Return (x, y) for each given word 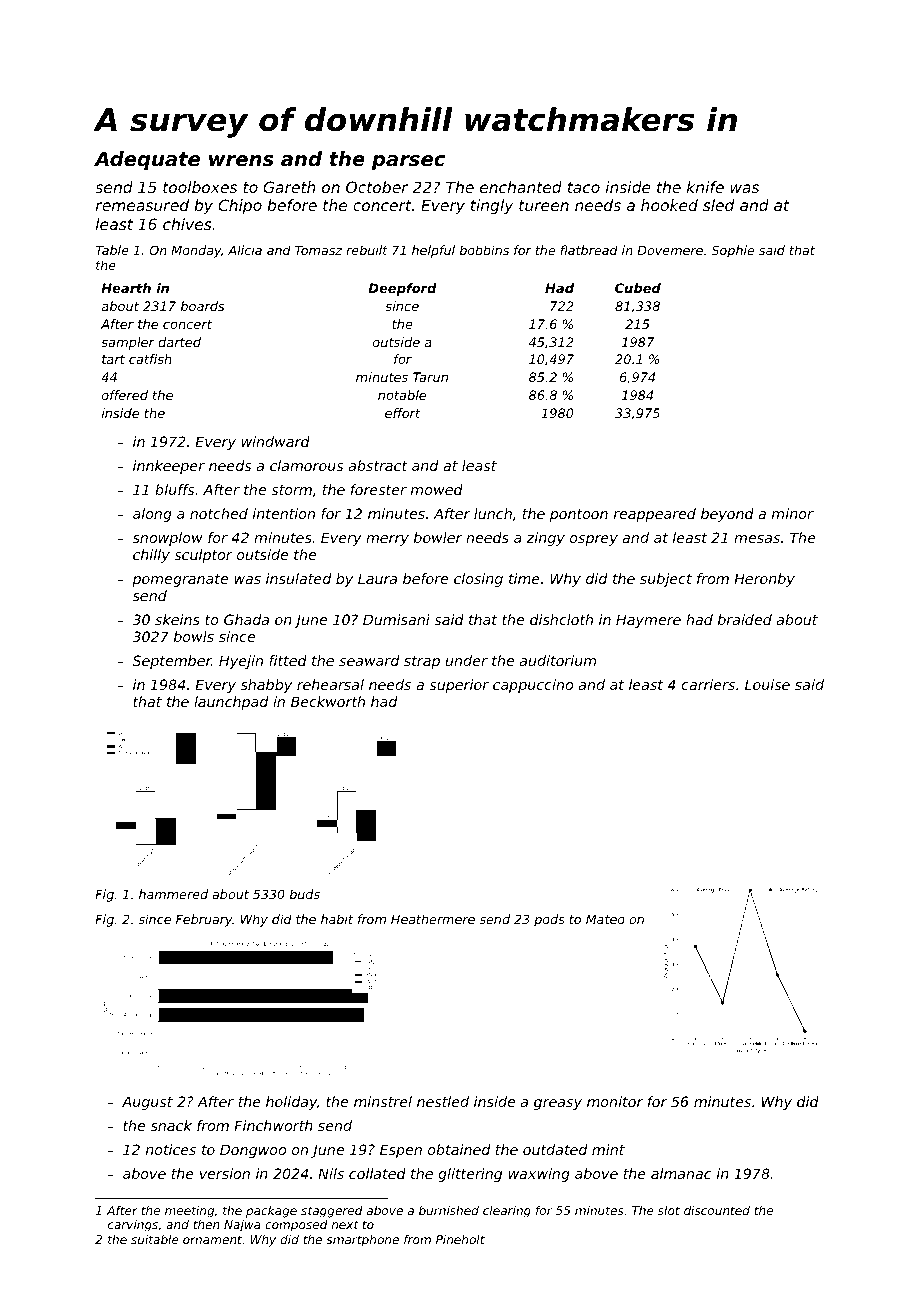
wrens (241, 161)
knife (705, 187)
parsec (408, 162)
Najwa (242, 1226)
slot (669, 1210)
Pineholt (460, 1239)
